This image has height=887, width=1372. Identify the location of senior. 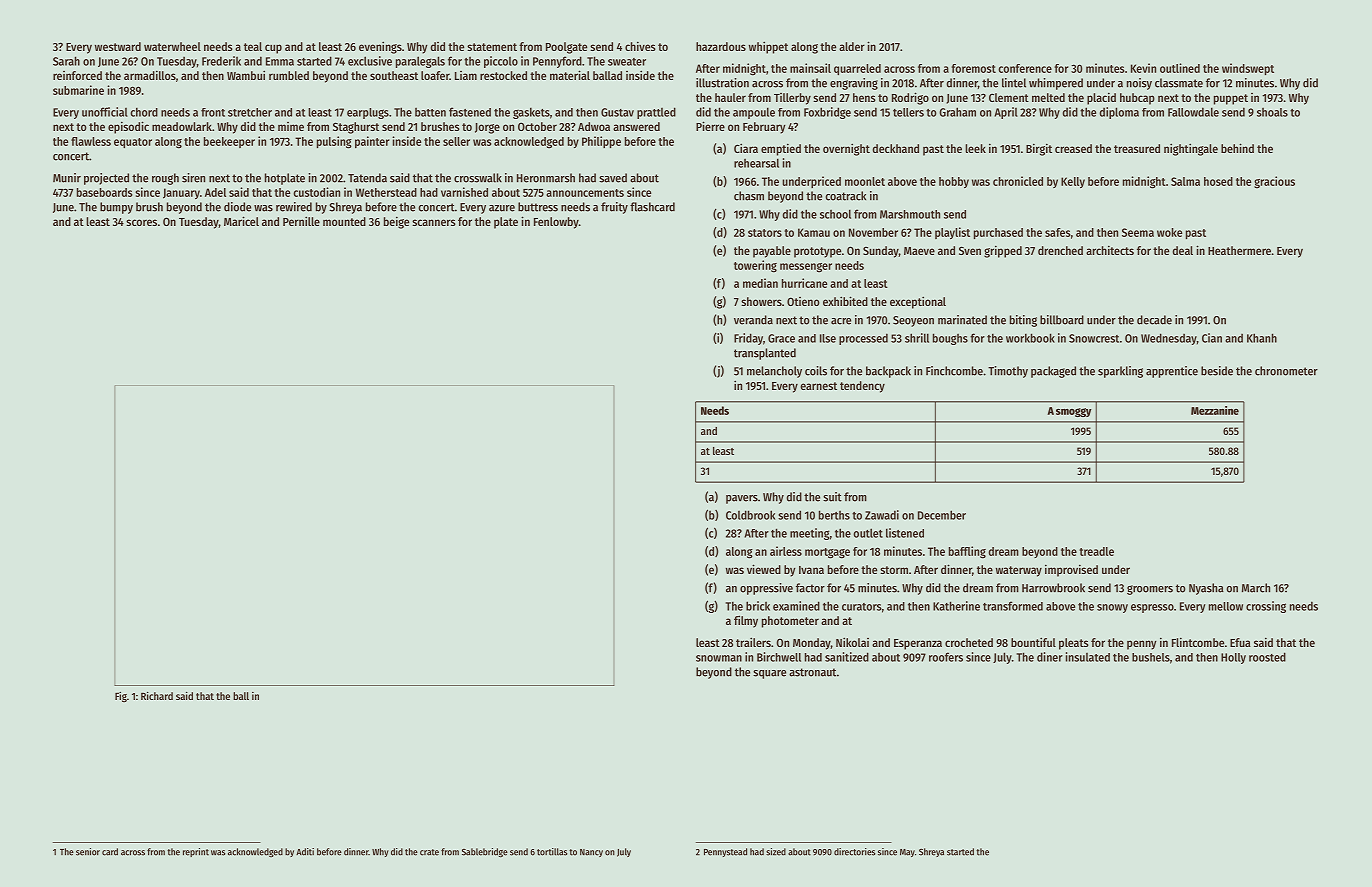
(88, 852).
